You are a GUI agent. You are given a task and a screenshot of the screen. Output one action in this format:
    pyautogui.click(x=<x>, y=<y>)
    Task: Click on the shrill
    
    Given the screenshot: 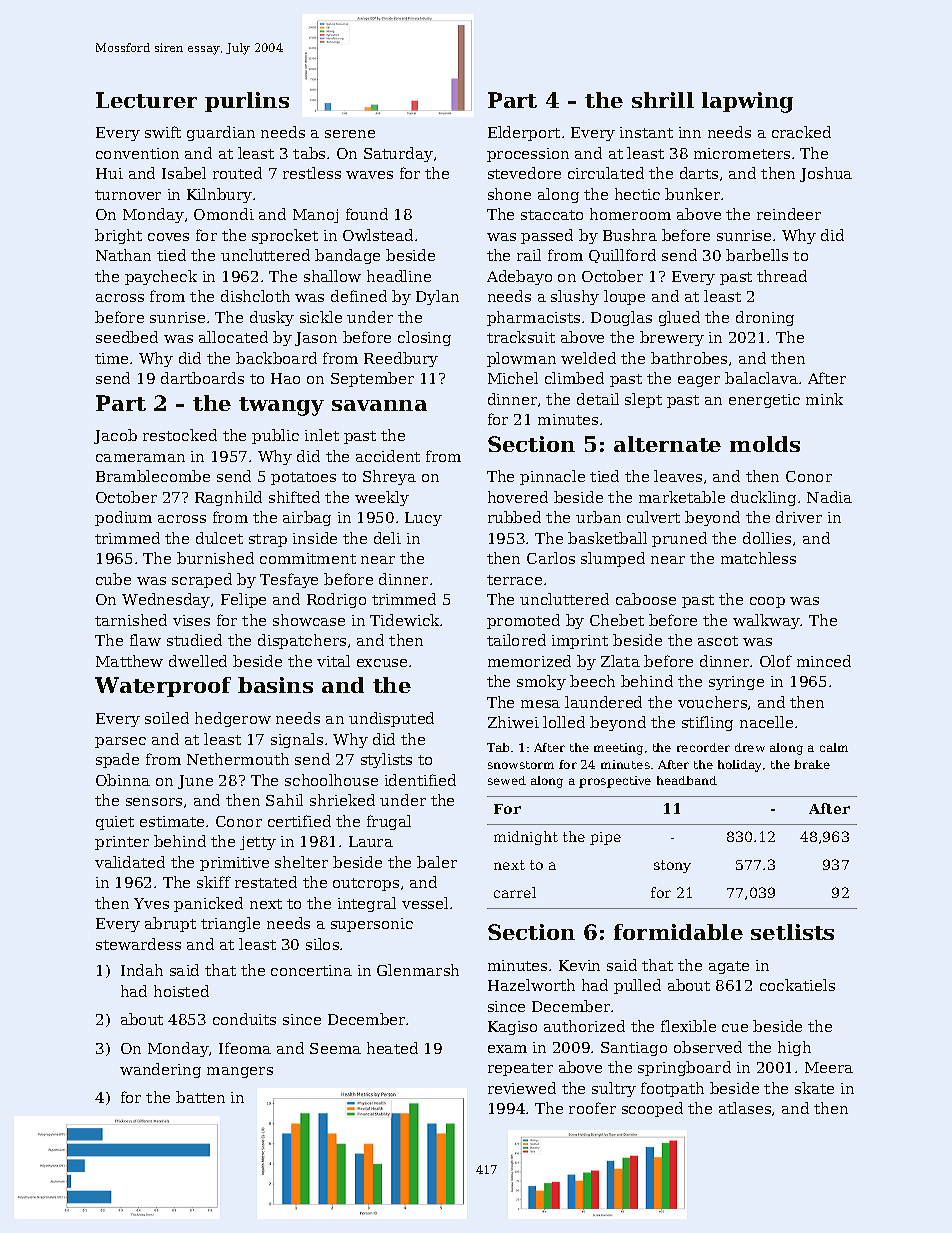 What is the action you would take?
    pyautogui.click(x=663, y=100)
